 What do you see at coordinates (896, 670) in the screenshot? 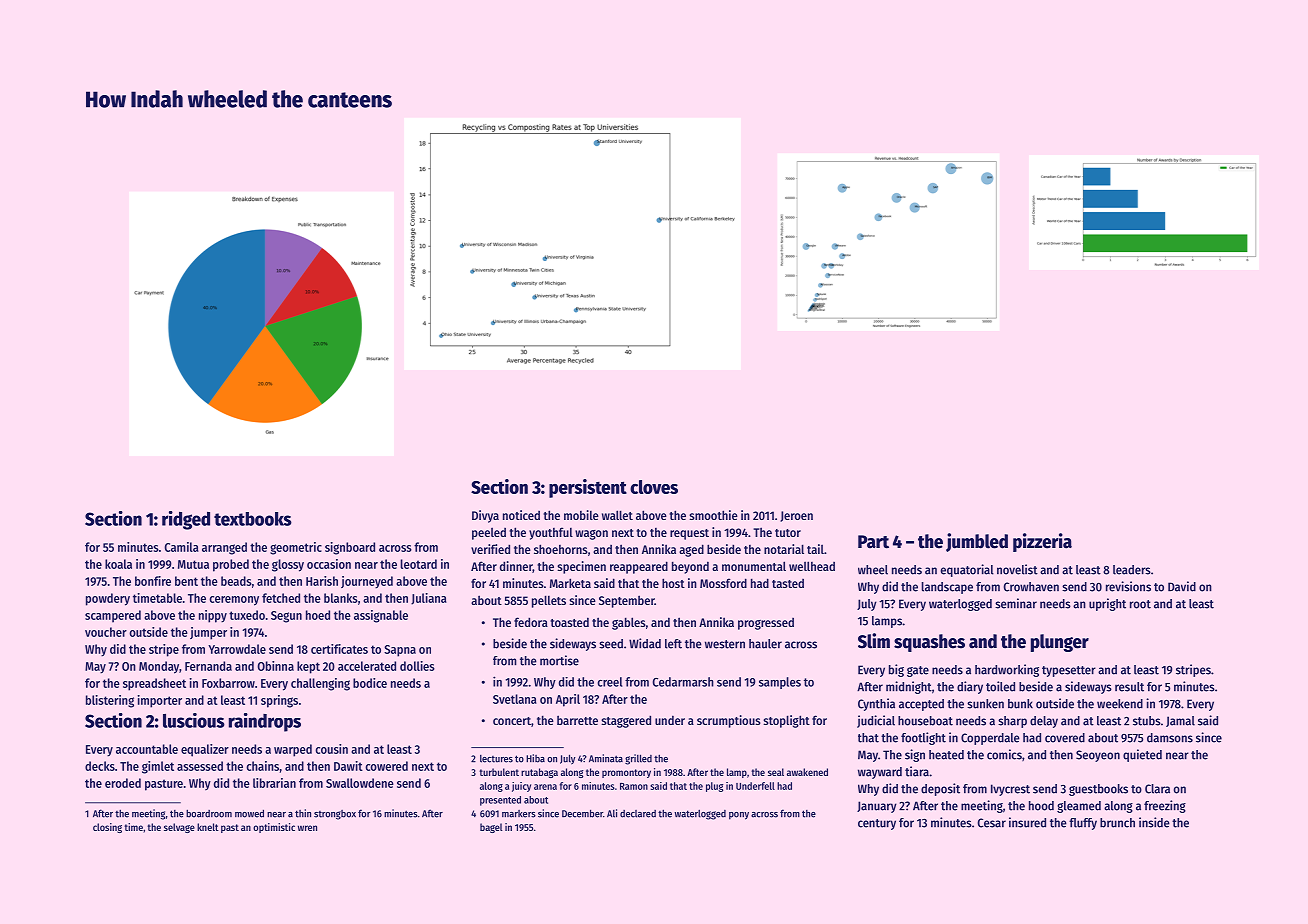
I see `big` at bounding box center [896, 670].
